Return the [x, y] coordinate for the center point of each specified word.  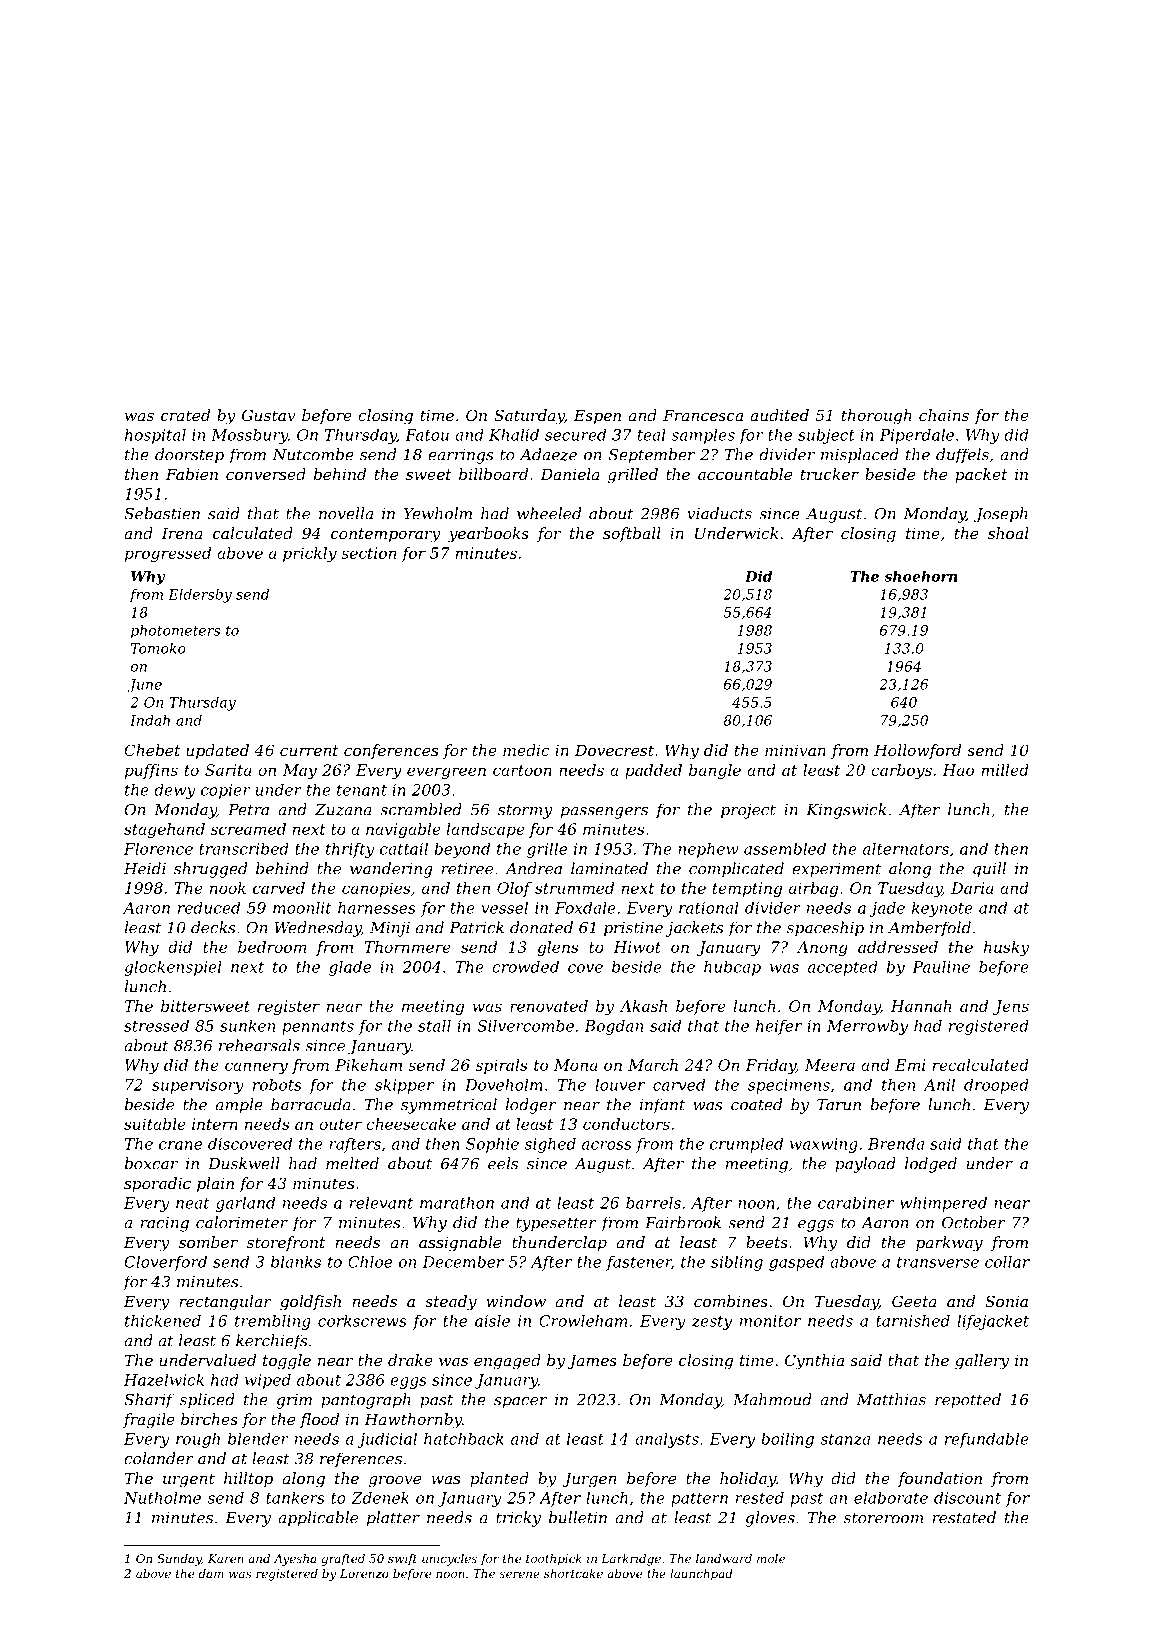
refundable [987, 1440]
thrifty [350, 850]
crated [185, 415]
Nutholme [162, 1497]
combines [731, 1301]
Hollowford [917, 751]
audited [779, 415]
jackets [695, 929]
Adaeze [548, 454]
